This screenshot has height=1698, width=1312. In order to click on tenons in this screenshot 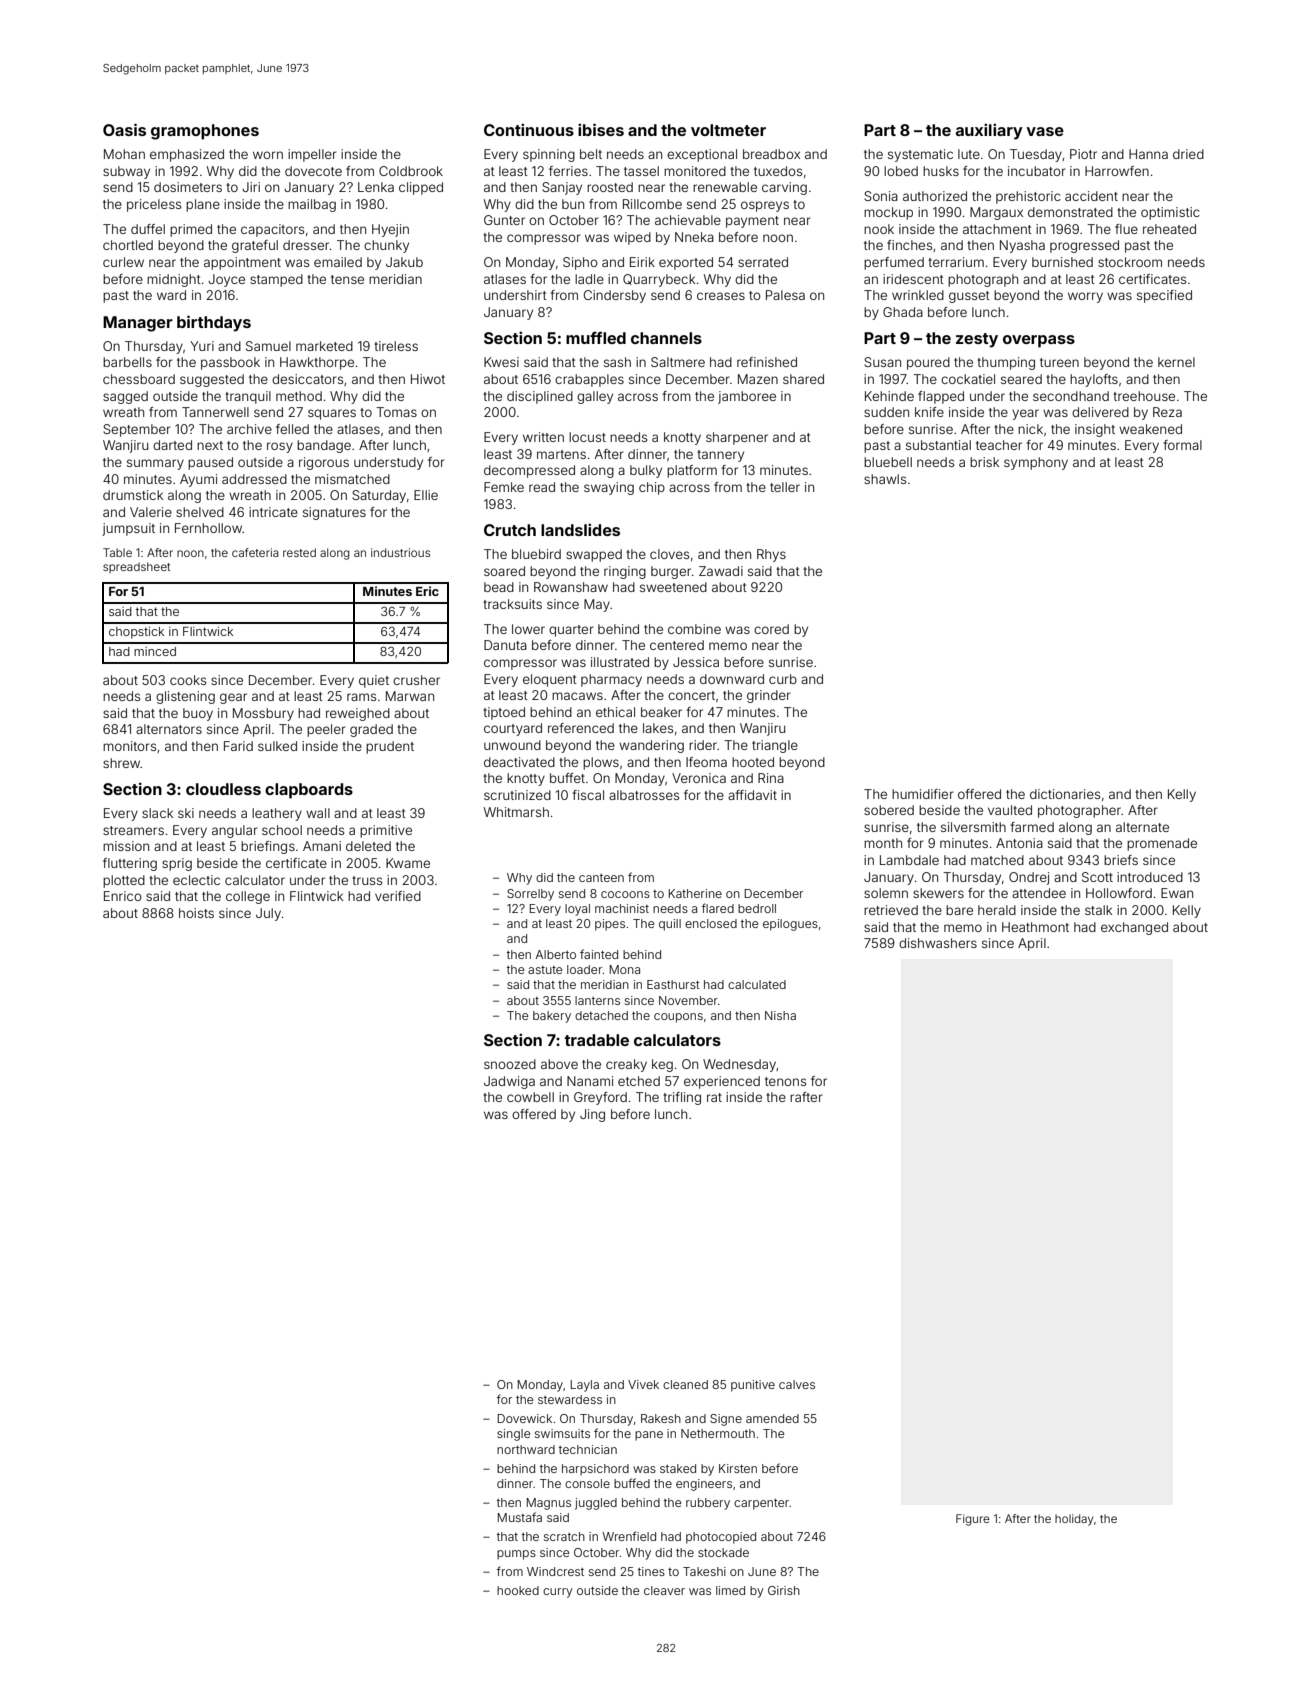, I will do `click(785, 1081)`.
